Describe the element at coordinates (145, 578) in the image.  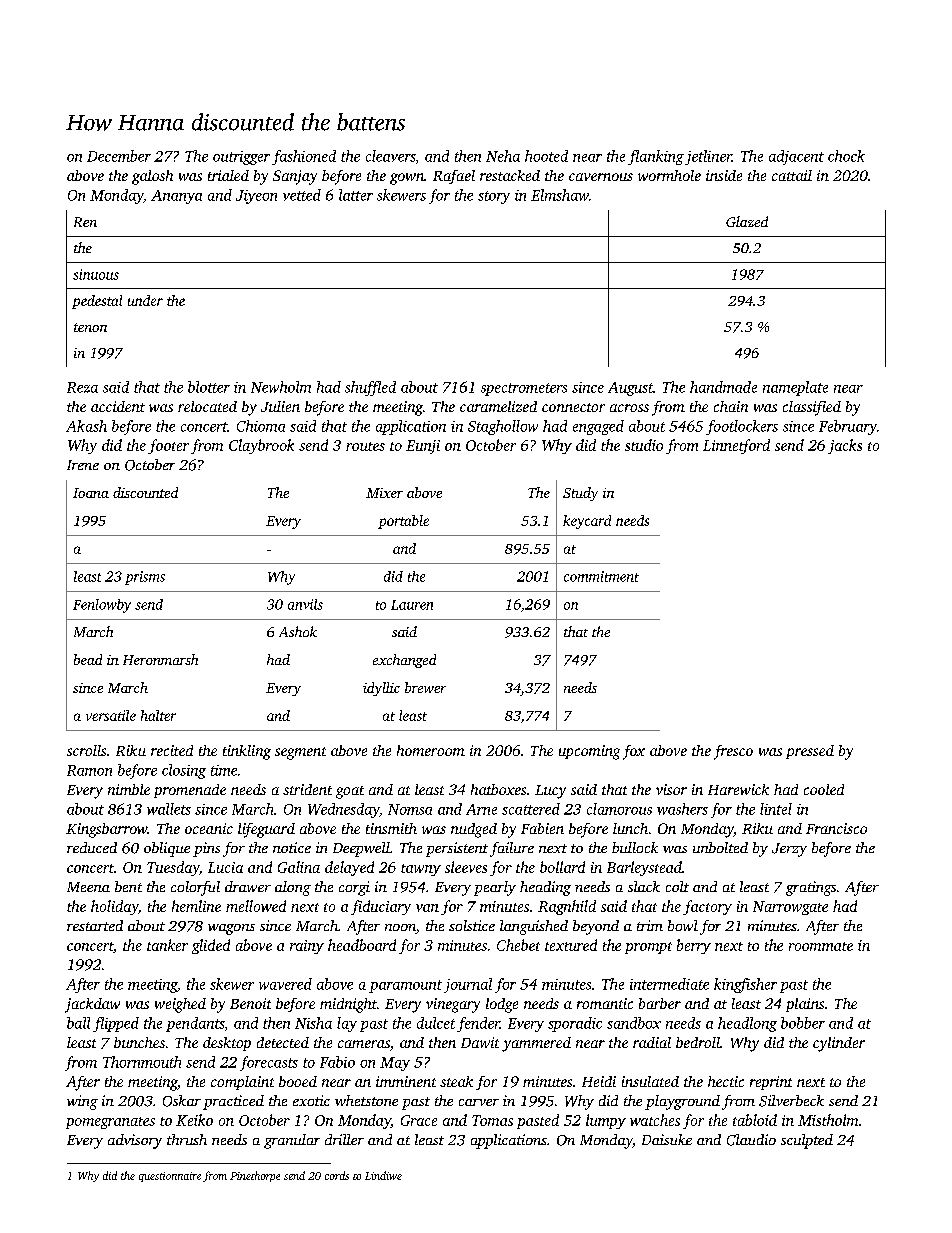
I see `prisms` at that location.
